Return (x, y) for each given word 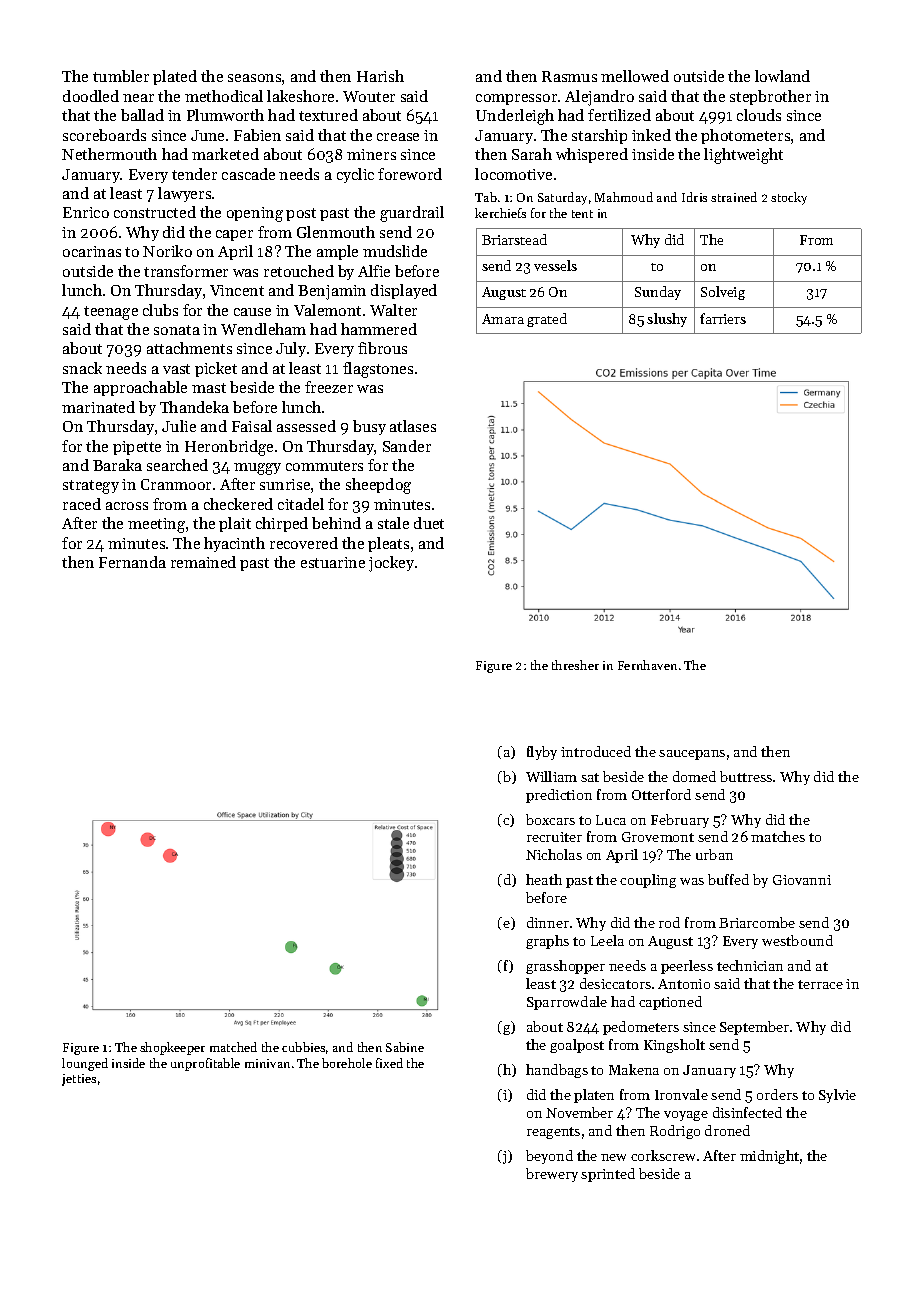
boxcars (550, 819)
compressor (516, 99)
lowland (782, 76)
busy (369, 427)
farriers (723, 318)
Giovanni (802, 880)
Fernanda (132, 562)
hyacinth (234, 544)
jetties (79, 1080)
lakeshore (300, 96)
